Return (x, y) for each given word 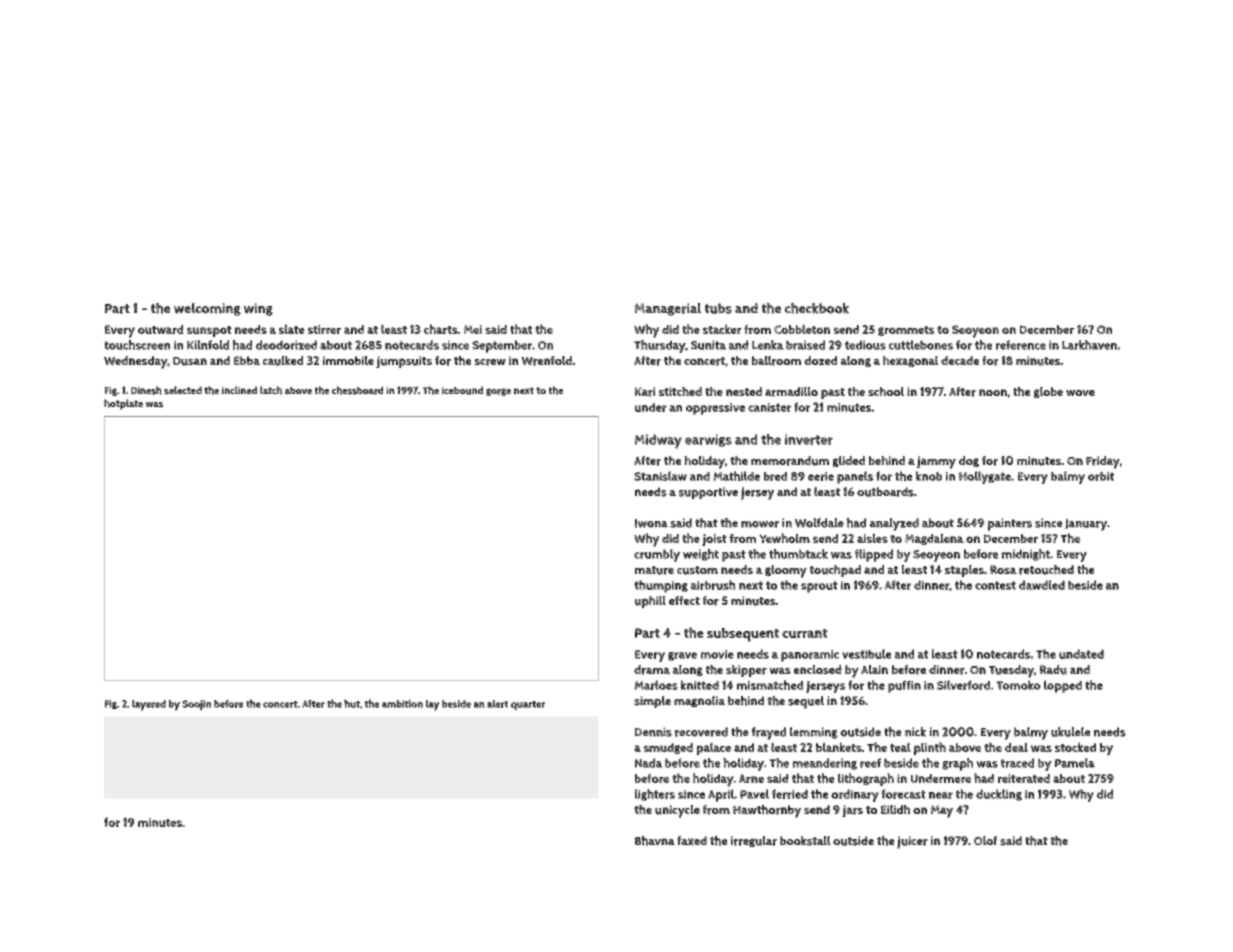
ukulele (1070, 732)
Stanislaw (660, 476)
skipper (746, 671)
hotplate (123, 404)
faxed (692, 841)
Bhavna (655, 841)
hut (352, 703)
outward (160, 329)
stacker (722, 329)
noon (993, 392)
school (886, 392)
